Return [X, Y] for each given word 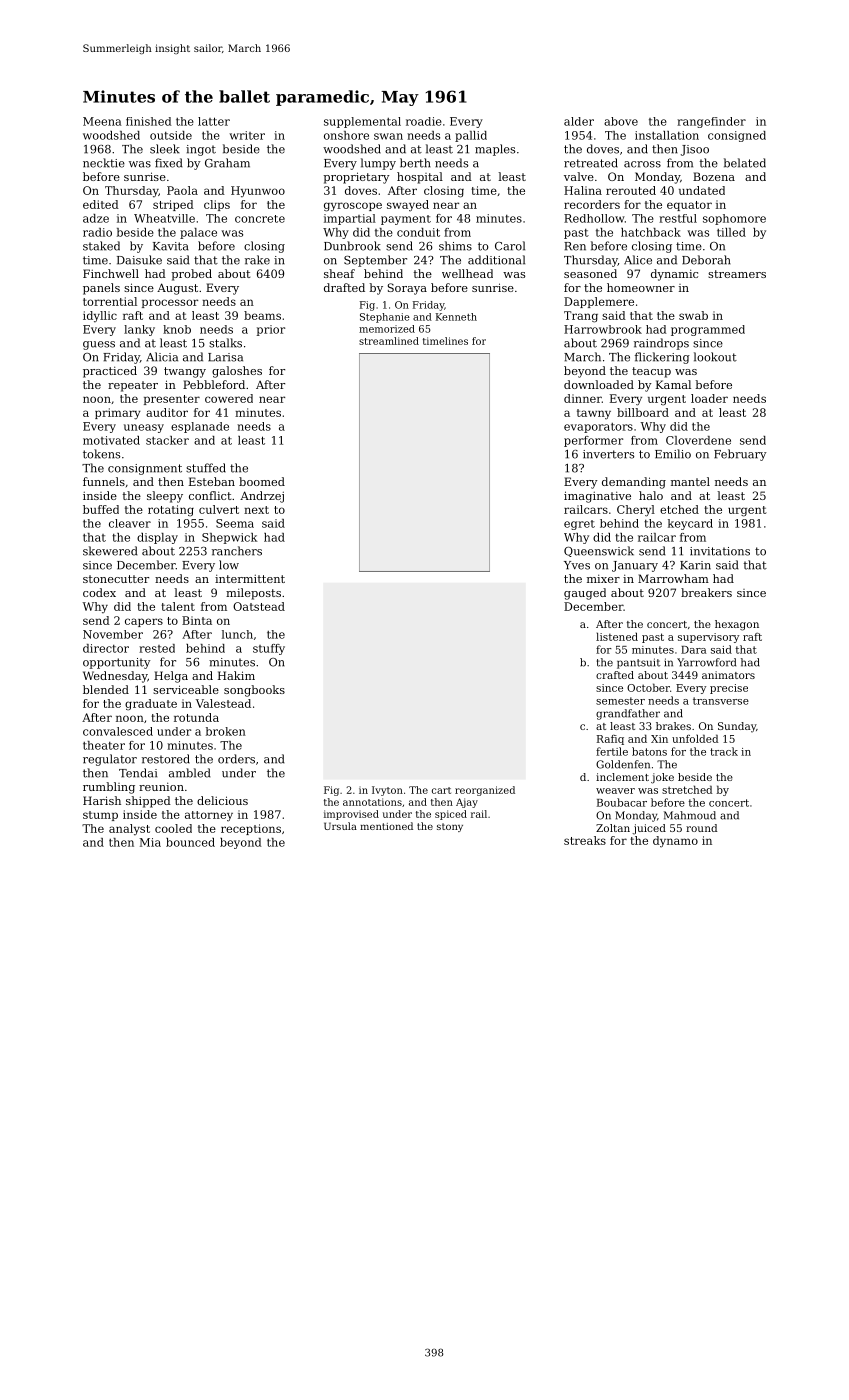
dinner [583, 398]
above [621, 121]
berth [415, 163]
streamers [737, 274]
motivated [111, 440]
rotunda [196, 717]
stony [450, 827]
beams [262, 315]
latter [214, 121]
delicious [222, 800]
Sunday [737, 727]
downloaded [599, 384]
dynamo [675, 842]
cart [441, 790]
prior [270, 330]
